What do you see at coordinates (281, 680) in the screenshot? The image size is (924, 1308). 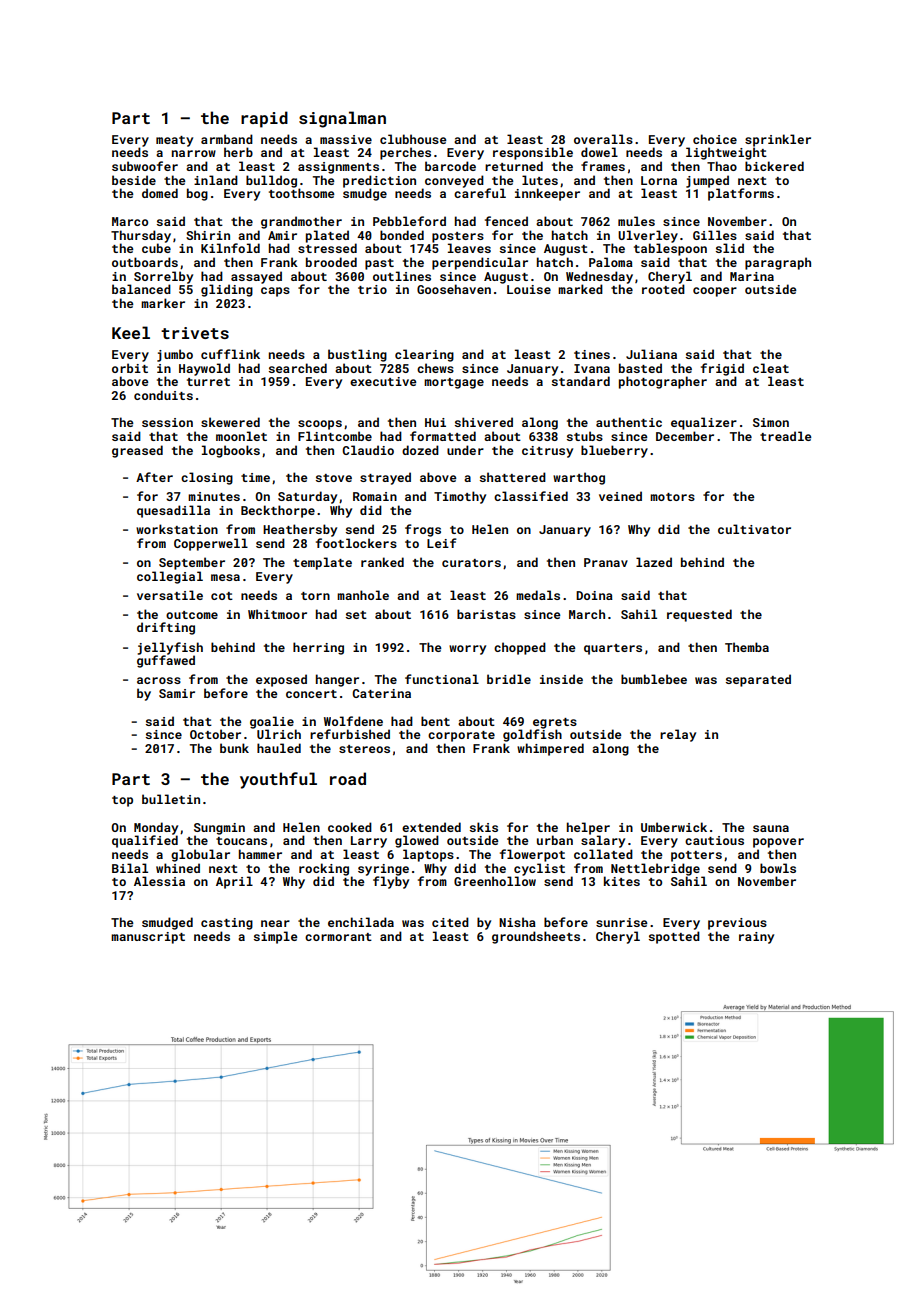 I see `exposed` at bounding box center [281, 680].
